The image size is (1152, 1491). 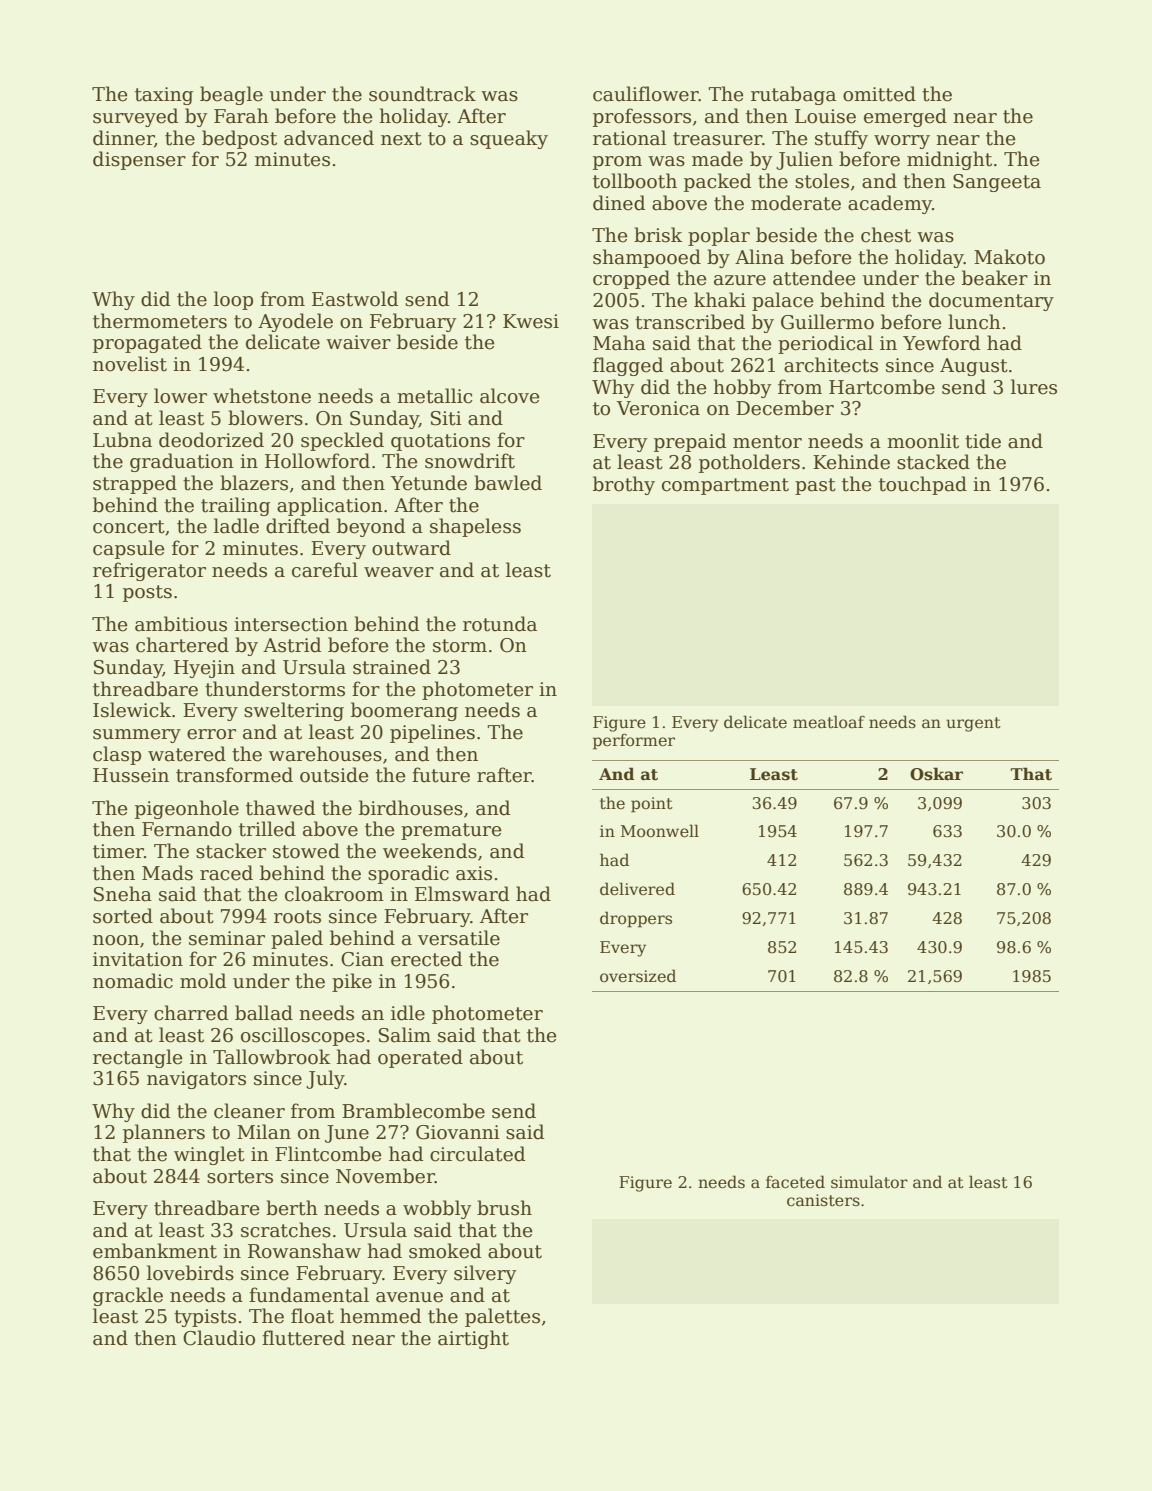 What do you see at coordinates (973, 724) in the screenshot?
I see `urgent` at bounding box center [973, 724].
